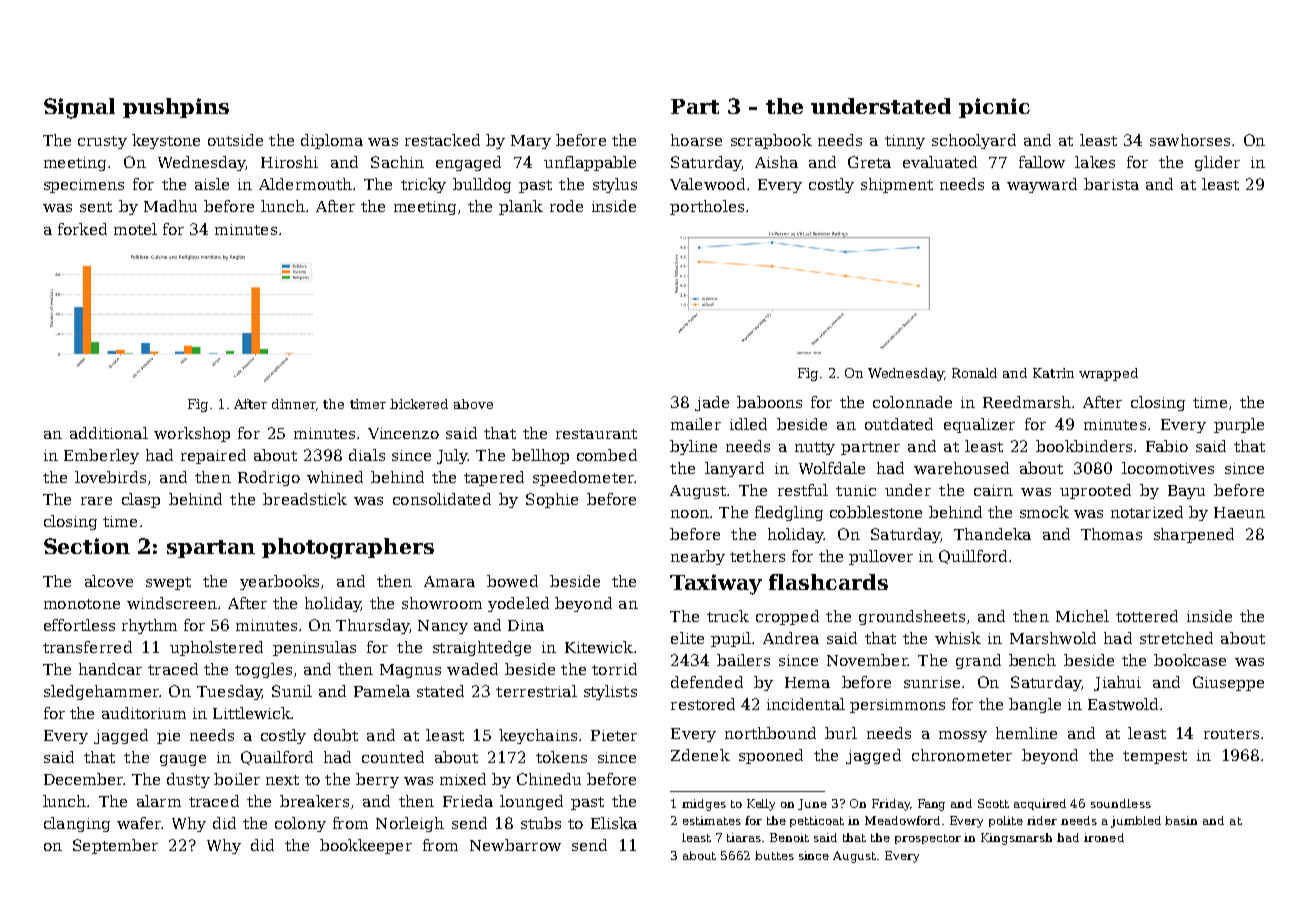 Image resolution: width=1308 pixels, height=924 pixels. I want to click on Michel, so click(1082, 616).
